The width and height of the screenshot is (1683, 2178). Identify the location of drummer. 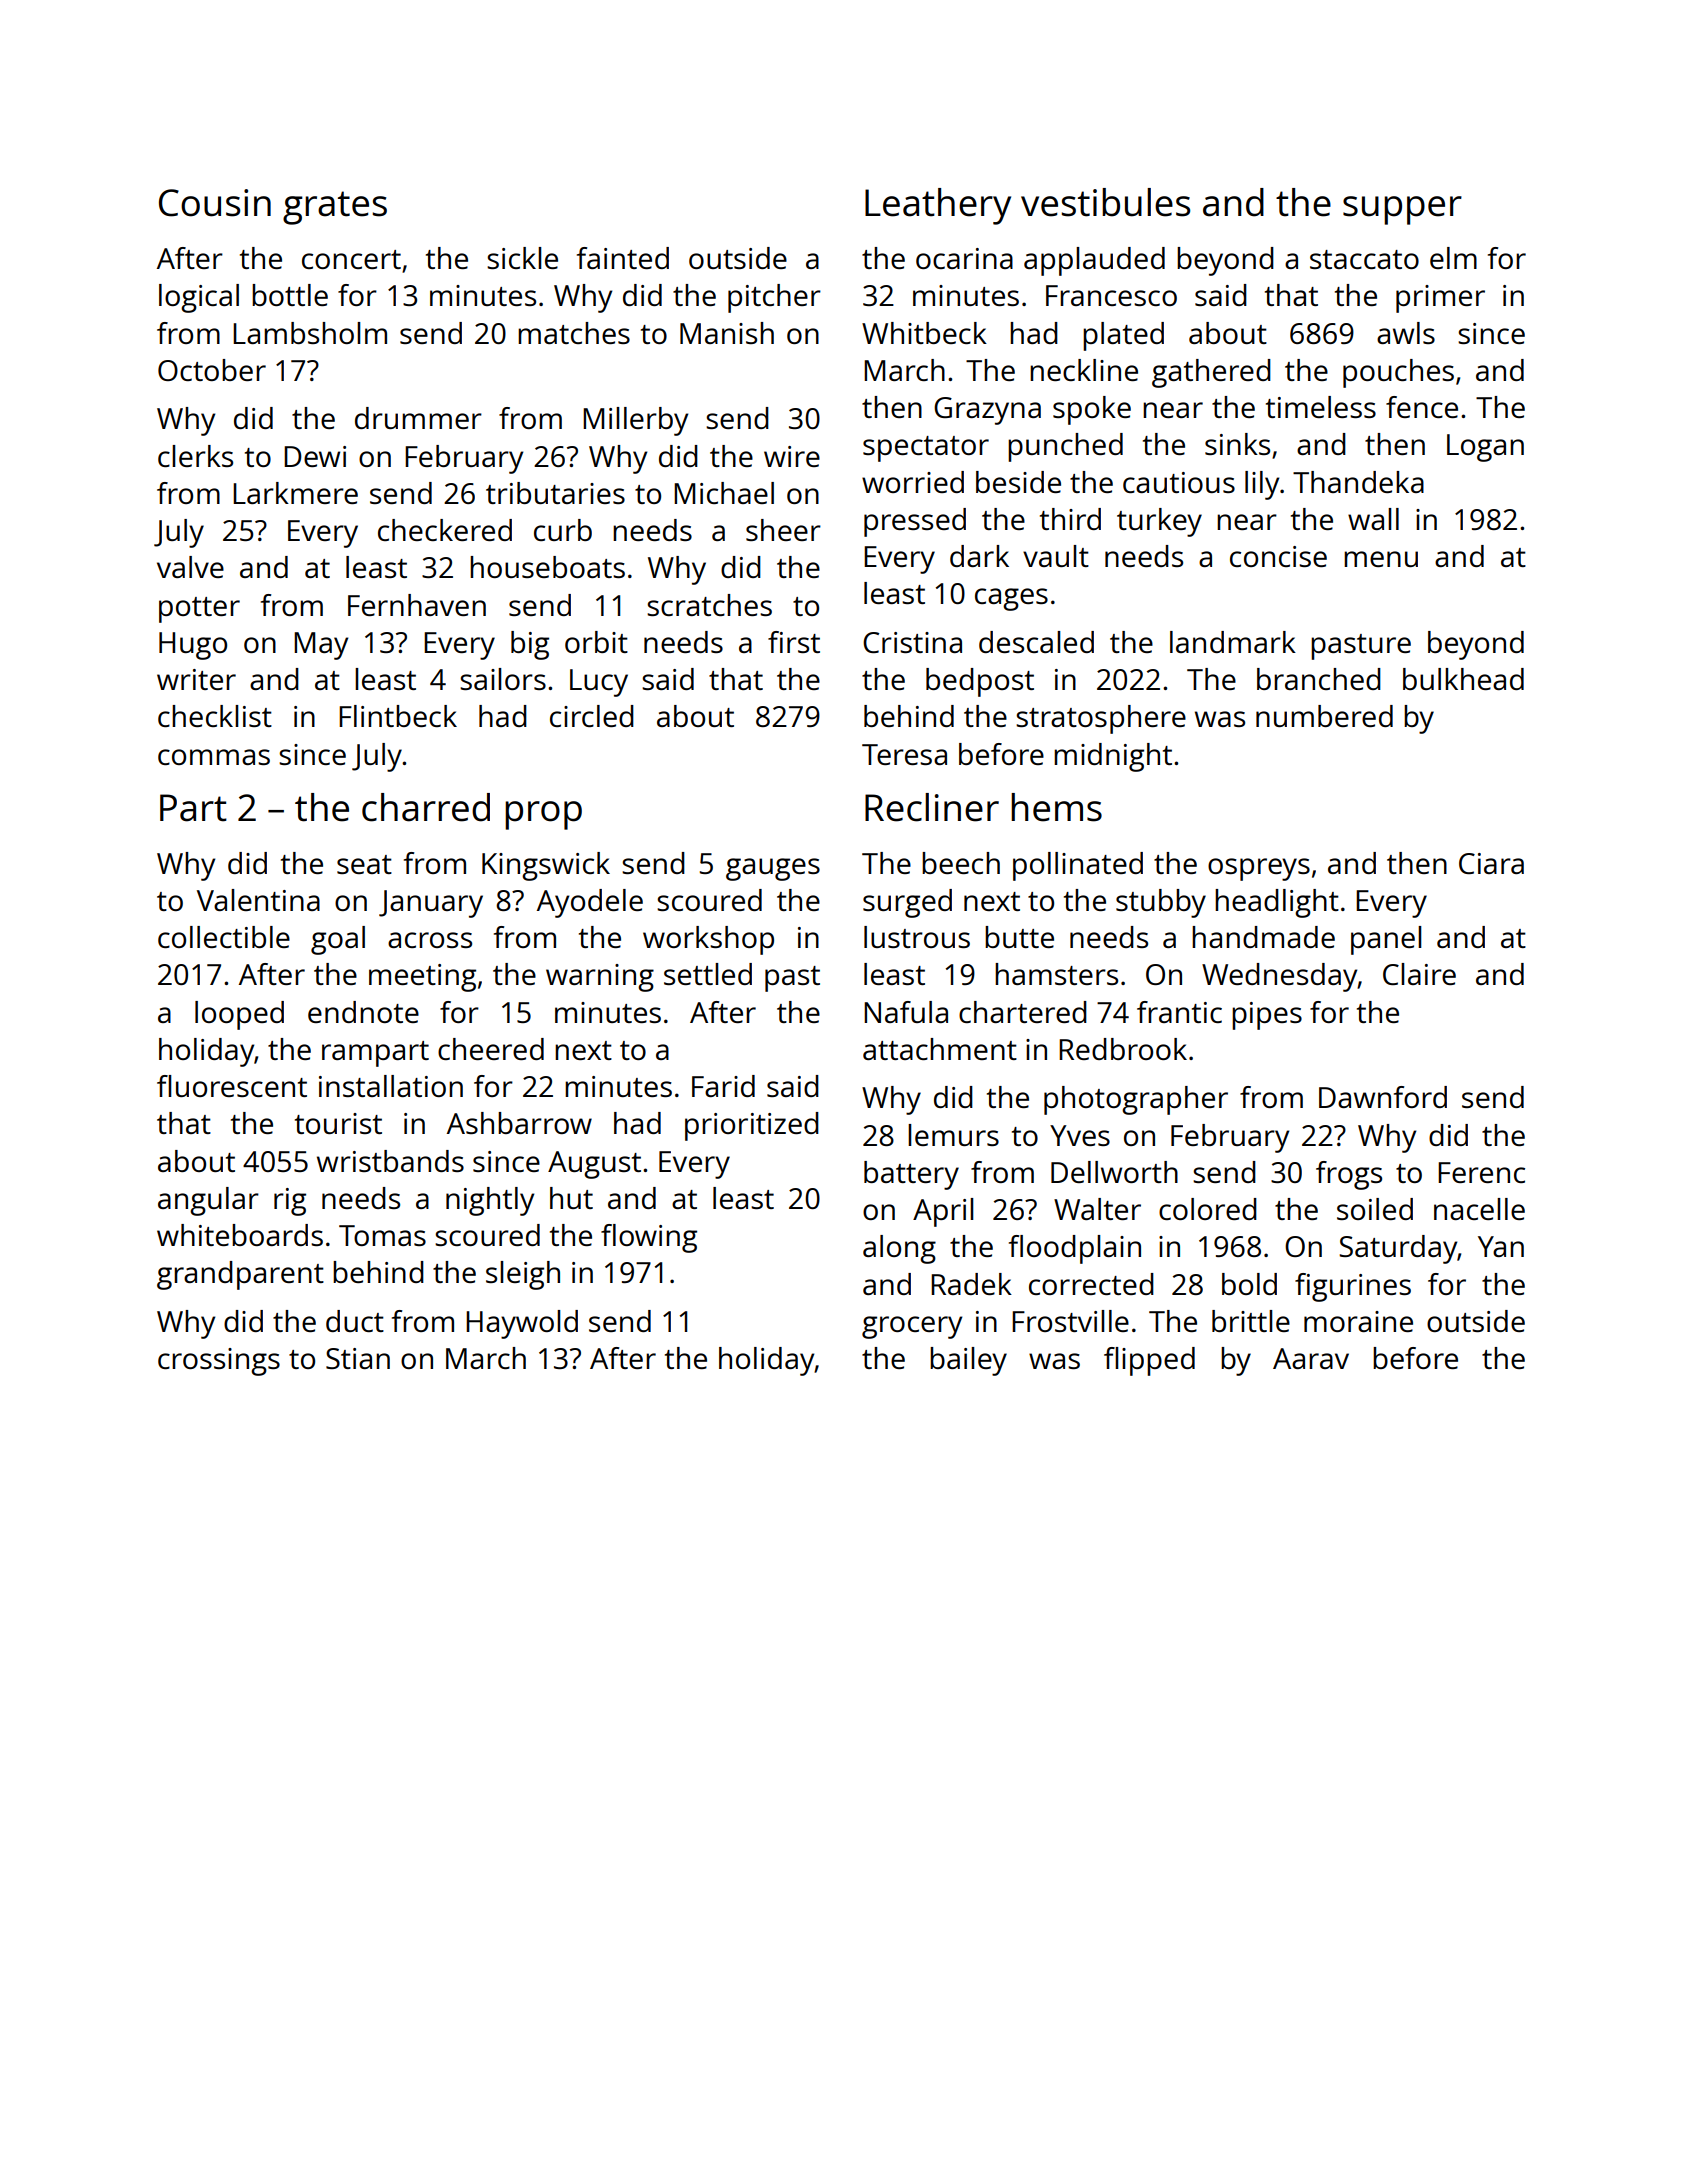
(418, 418).
